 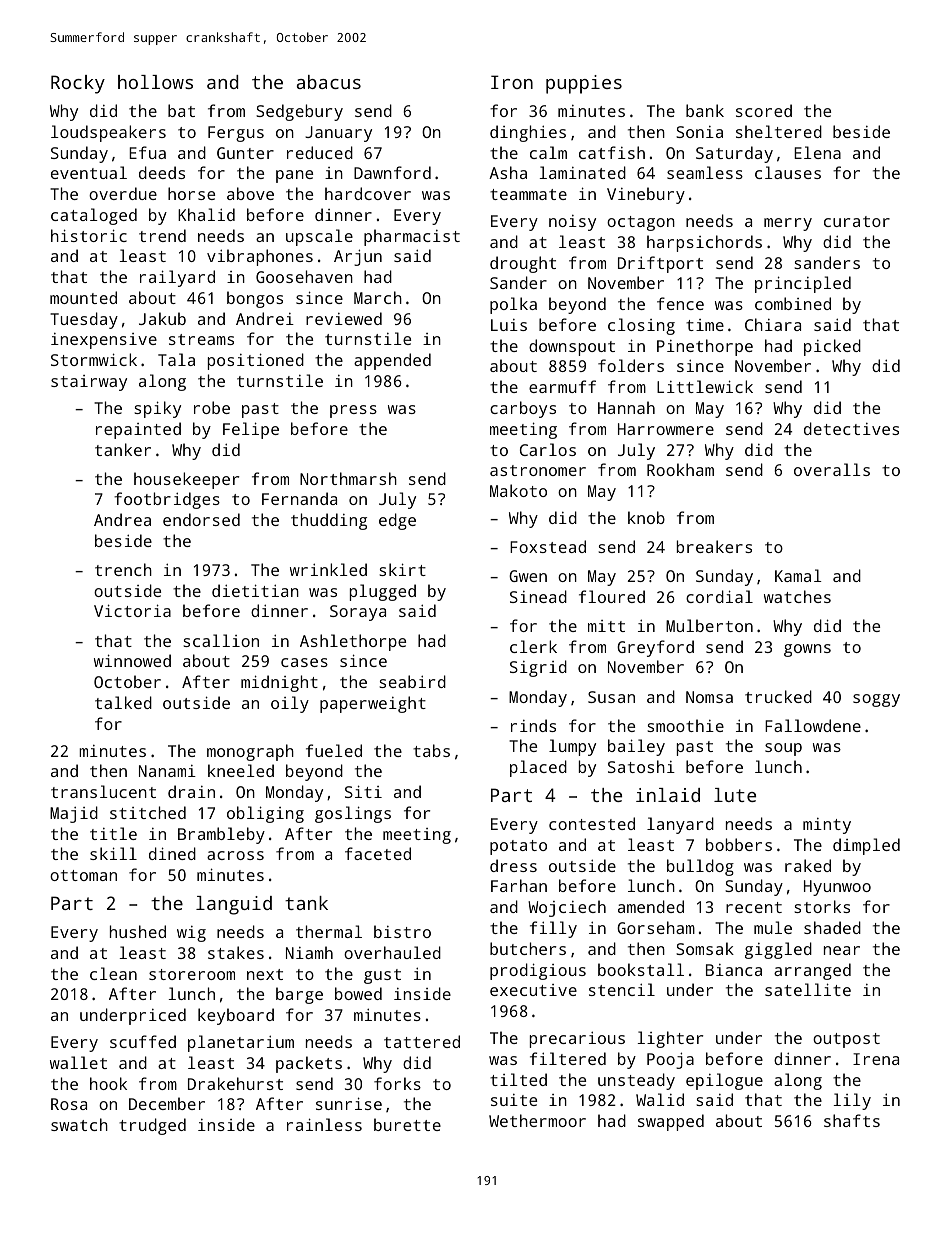 What do you see at coordinates (392, 172) in the image?
I see `Dawnford` at bounding box center [392, 172].
